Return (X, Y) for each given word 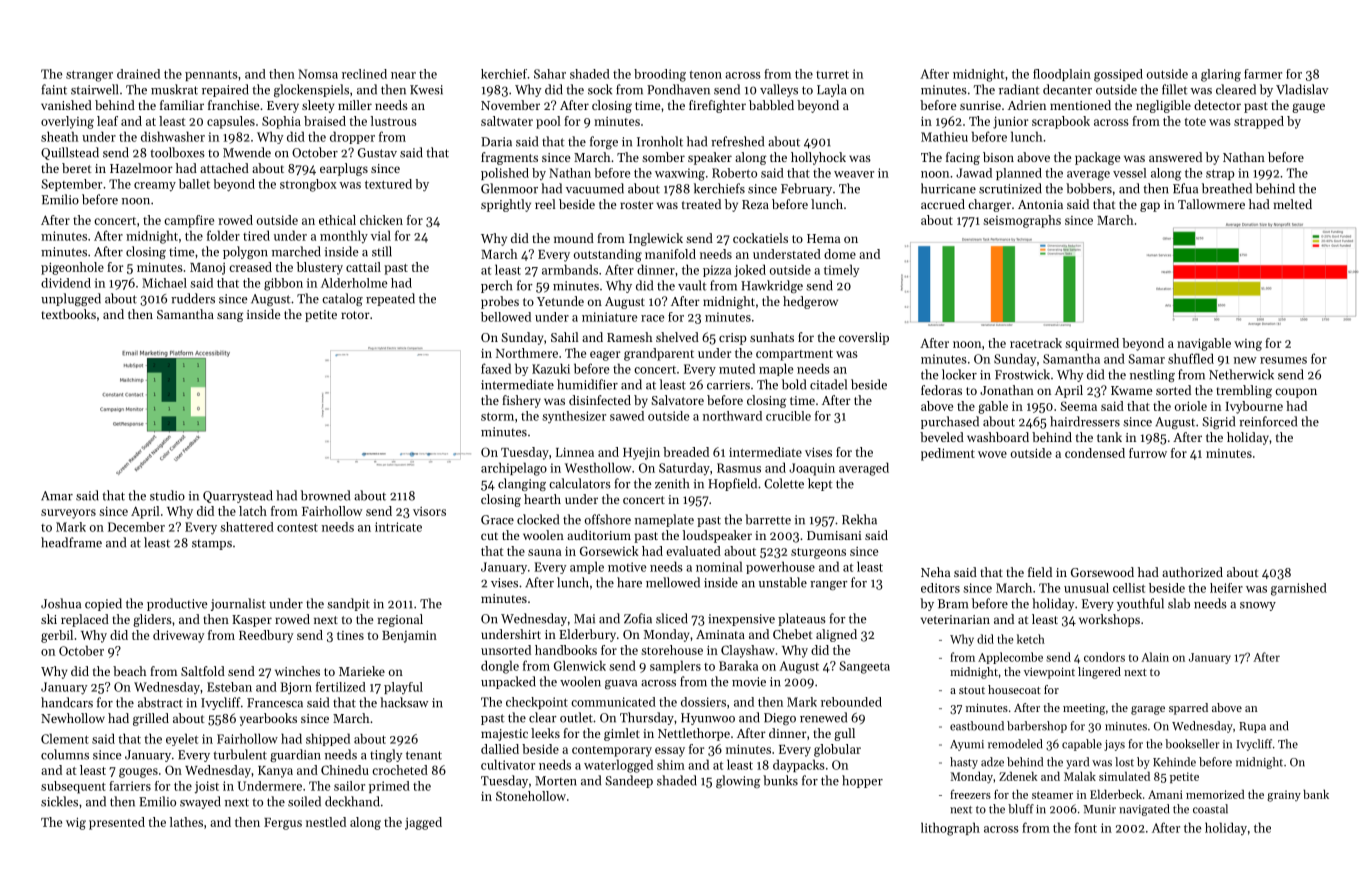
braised (325, 121)
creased (250, 267)
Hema (823, 238)
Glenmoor (509, 188)
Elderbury (587, 635)
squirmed (1092, 344)
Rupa (1252, 727)
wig (76, 823)
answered (1175, 157)
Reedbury (266, 636)
